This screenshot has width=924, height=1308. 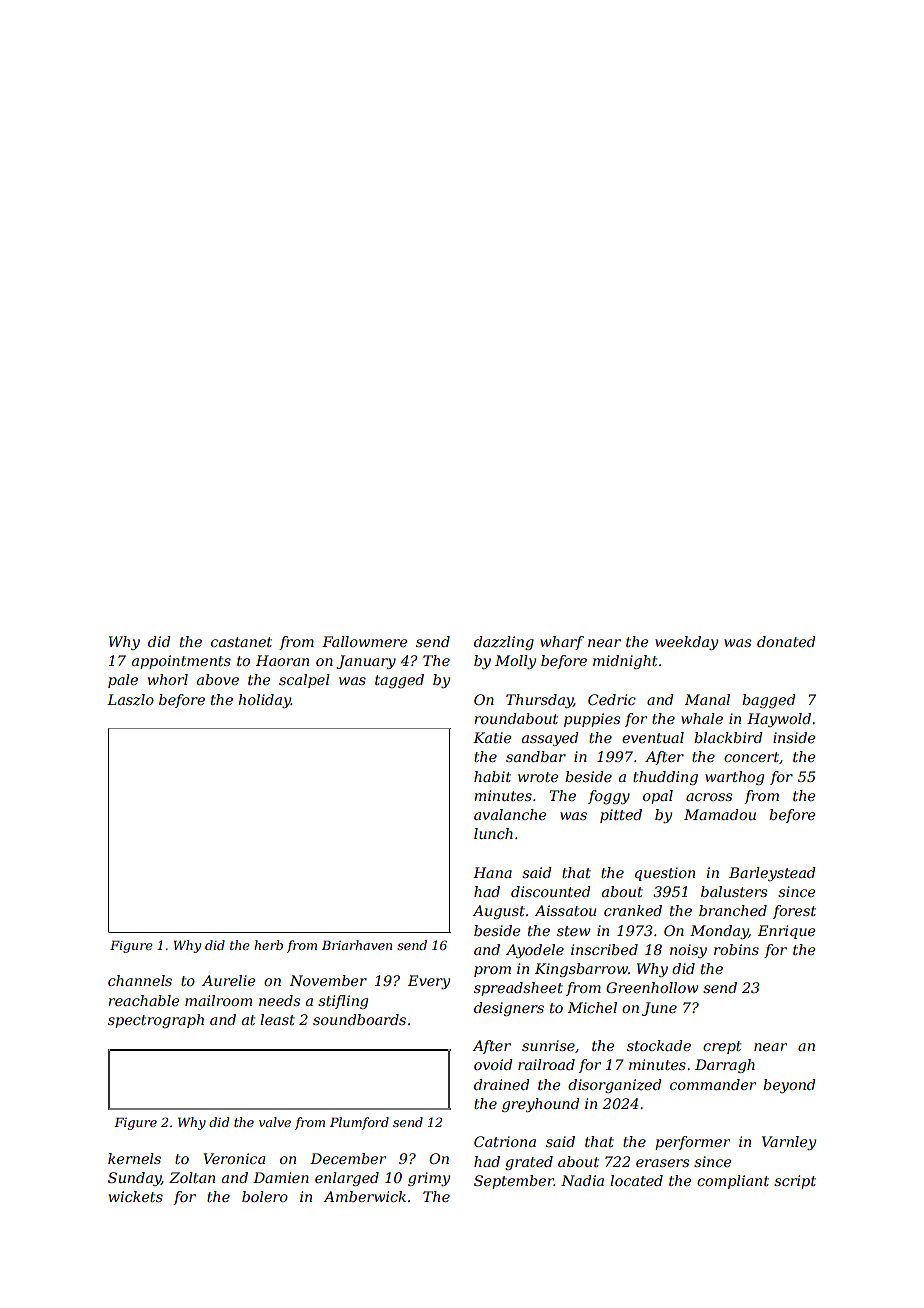 I want to click on donated, so click(x=786, y=641).
